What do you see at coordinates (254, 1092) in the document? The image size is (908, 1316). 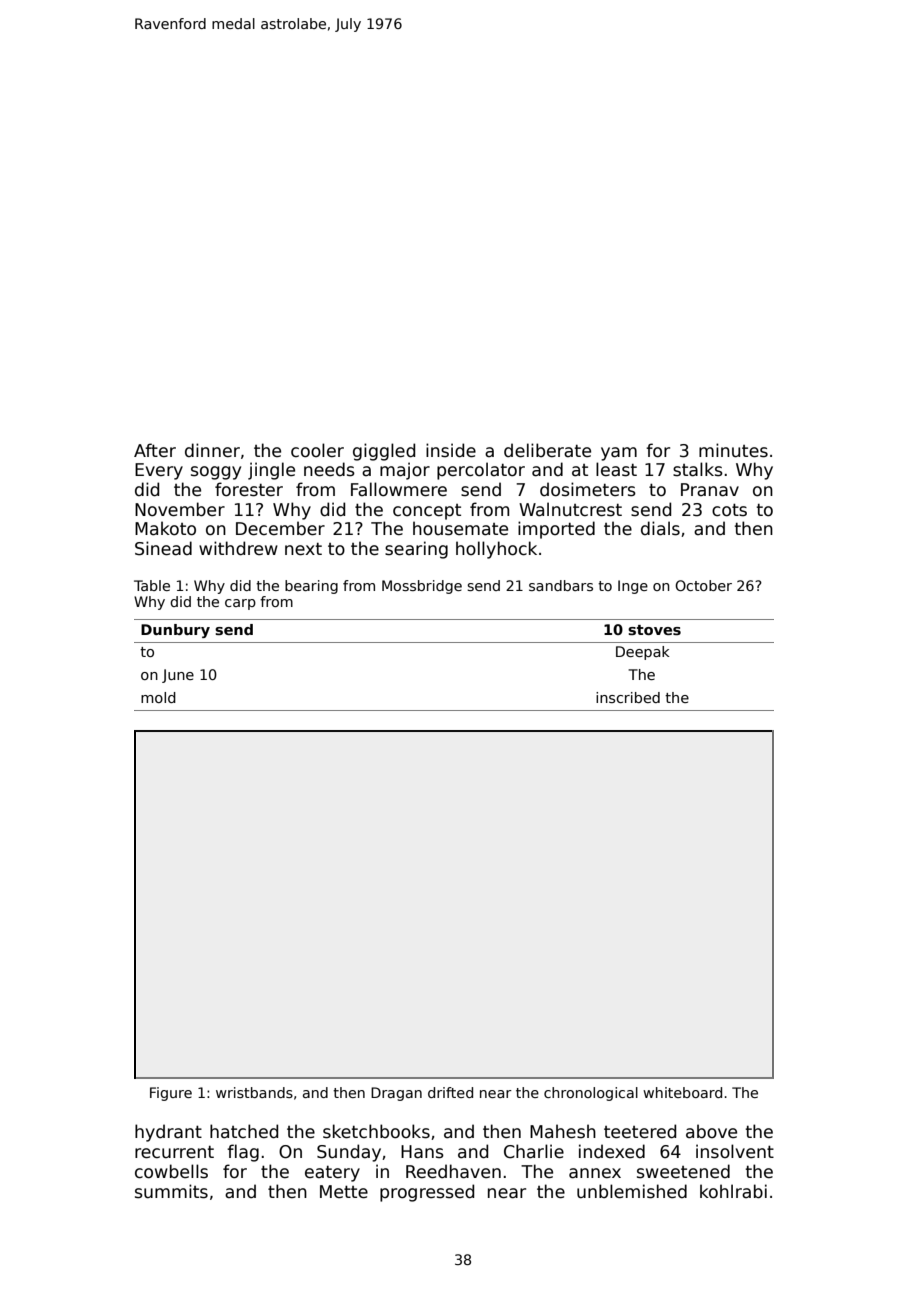 I see `wristbands` at bounding box center [254, 1092].
